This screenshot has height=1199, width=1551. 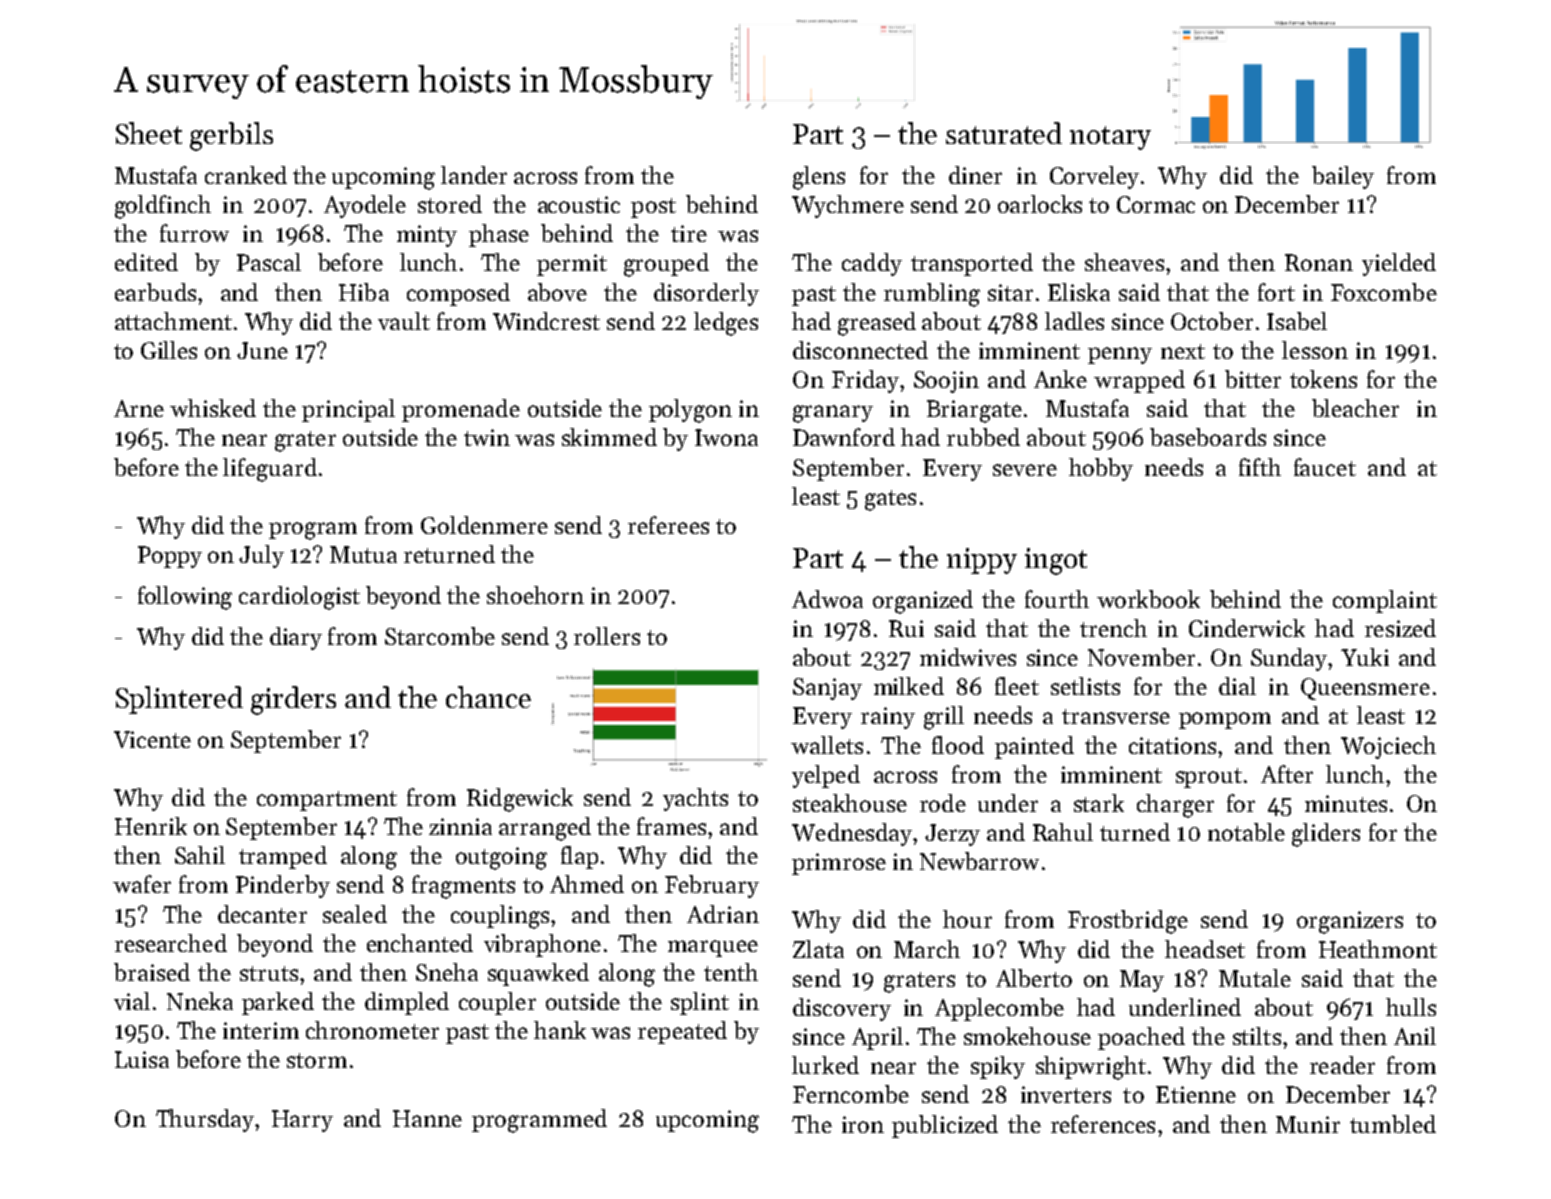 I want to click on lifeguard, so click(x=270, y=470).
